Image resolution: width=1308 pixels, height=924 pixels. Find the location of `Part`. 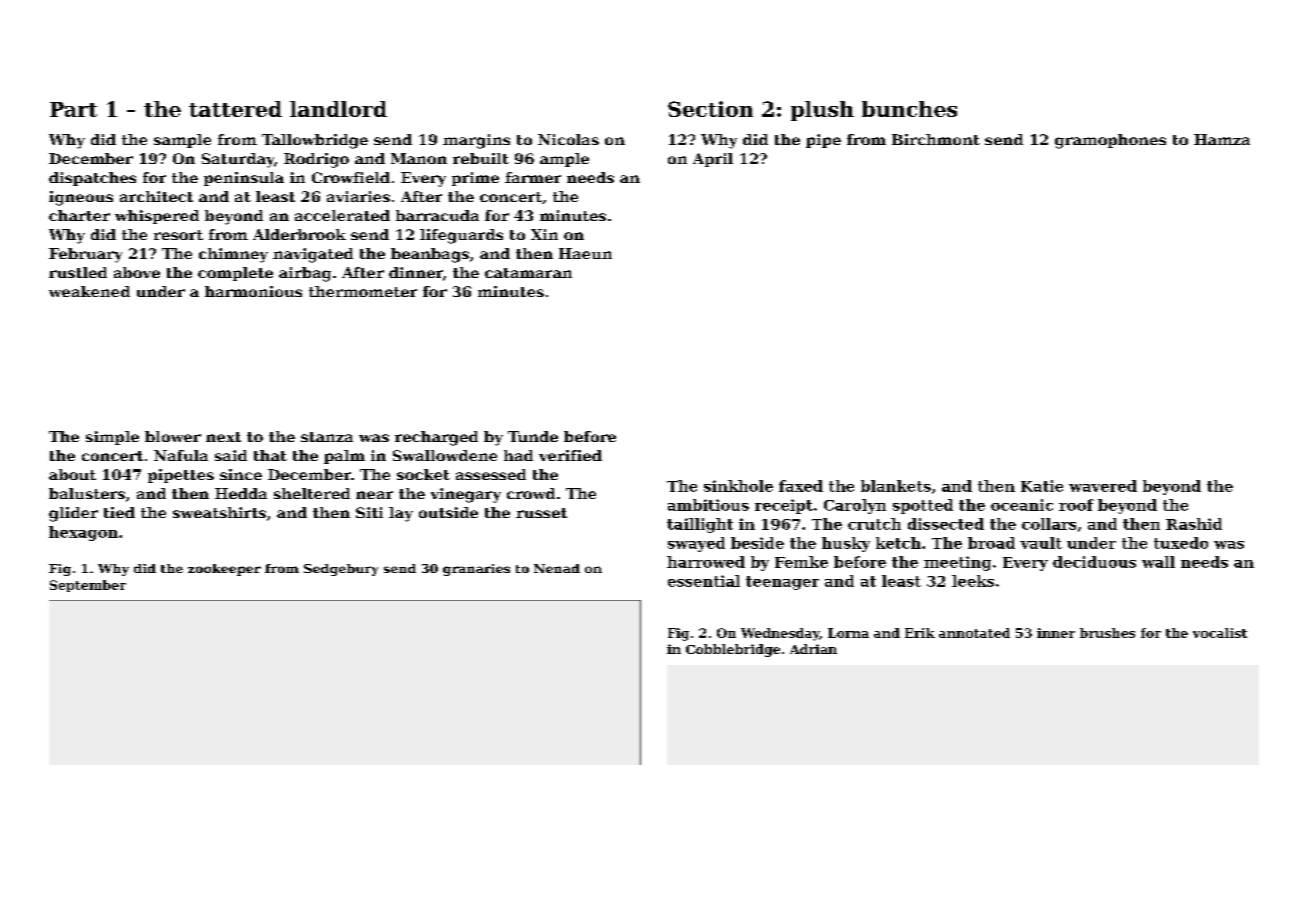

Part is located at coordinates (73, 109).
